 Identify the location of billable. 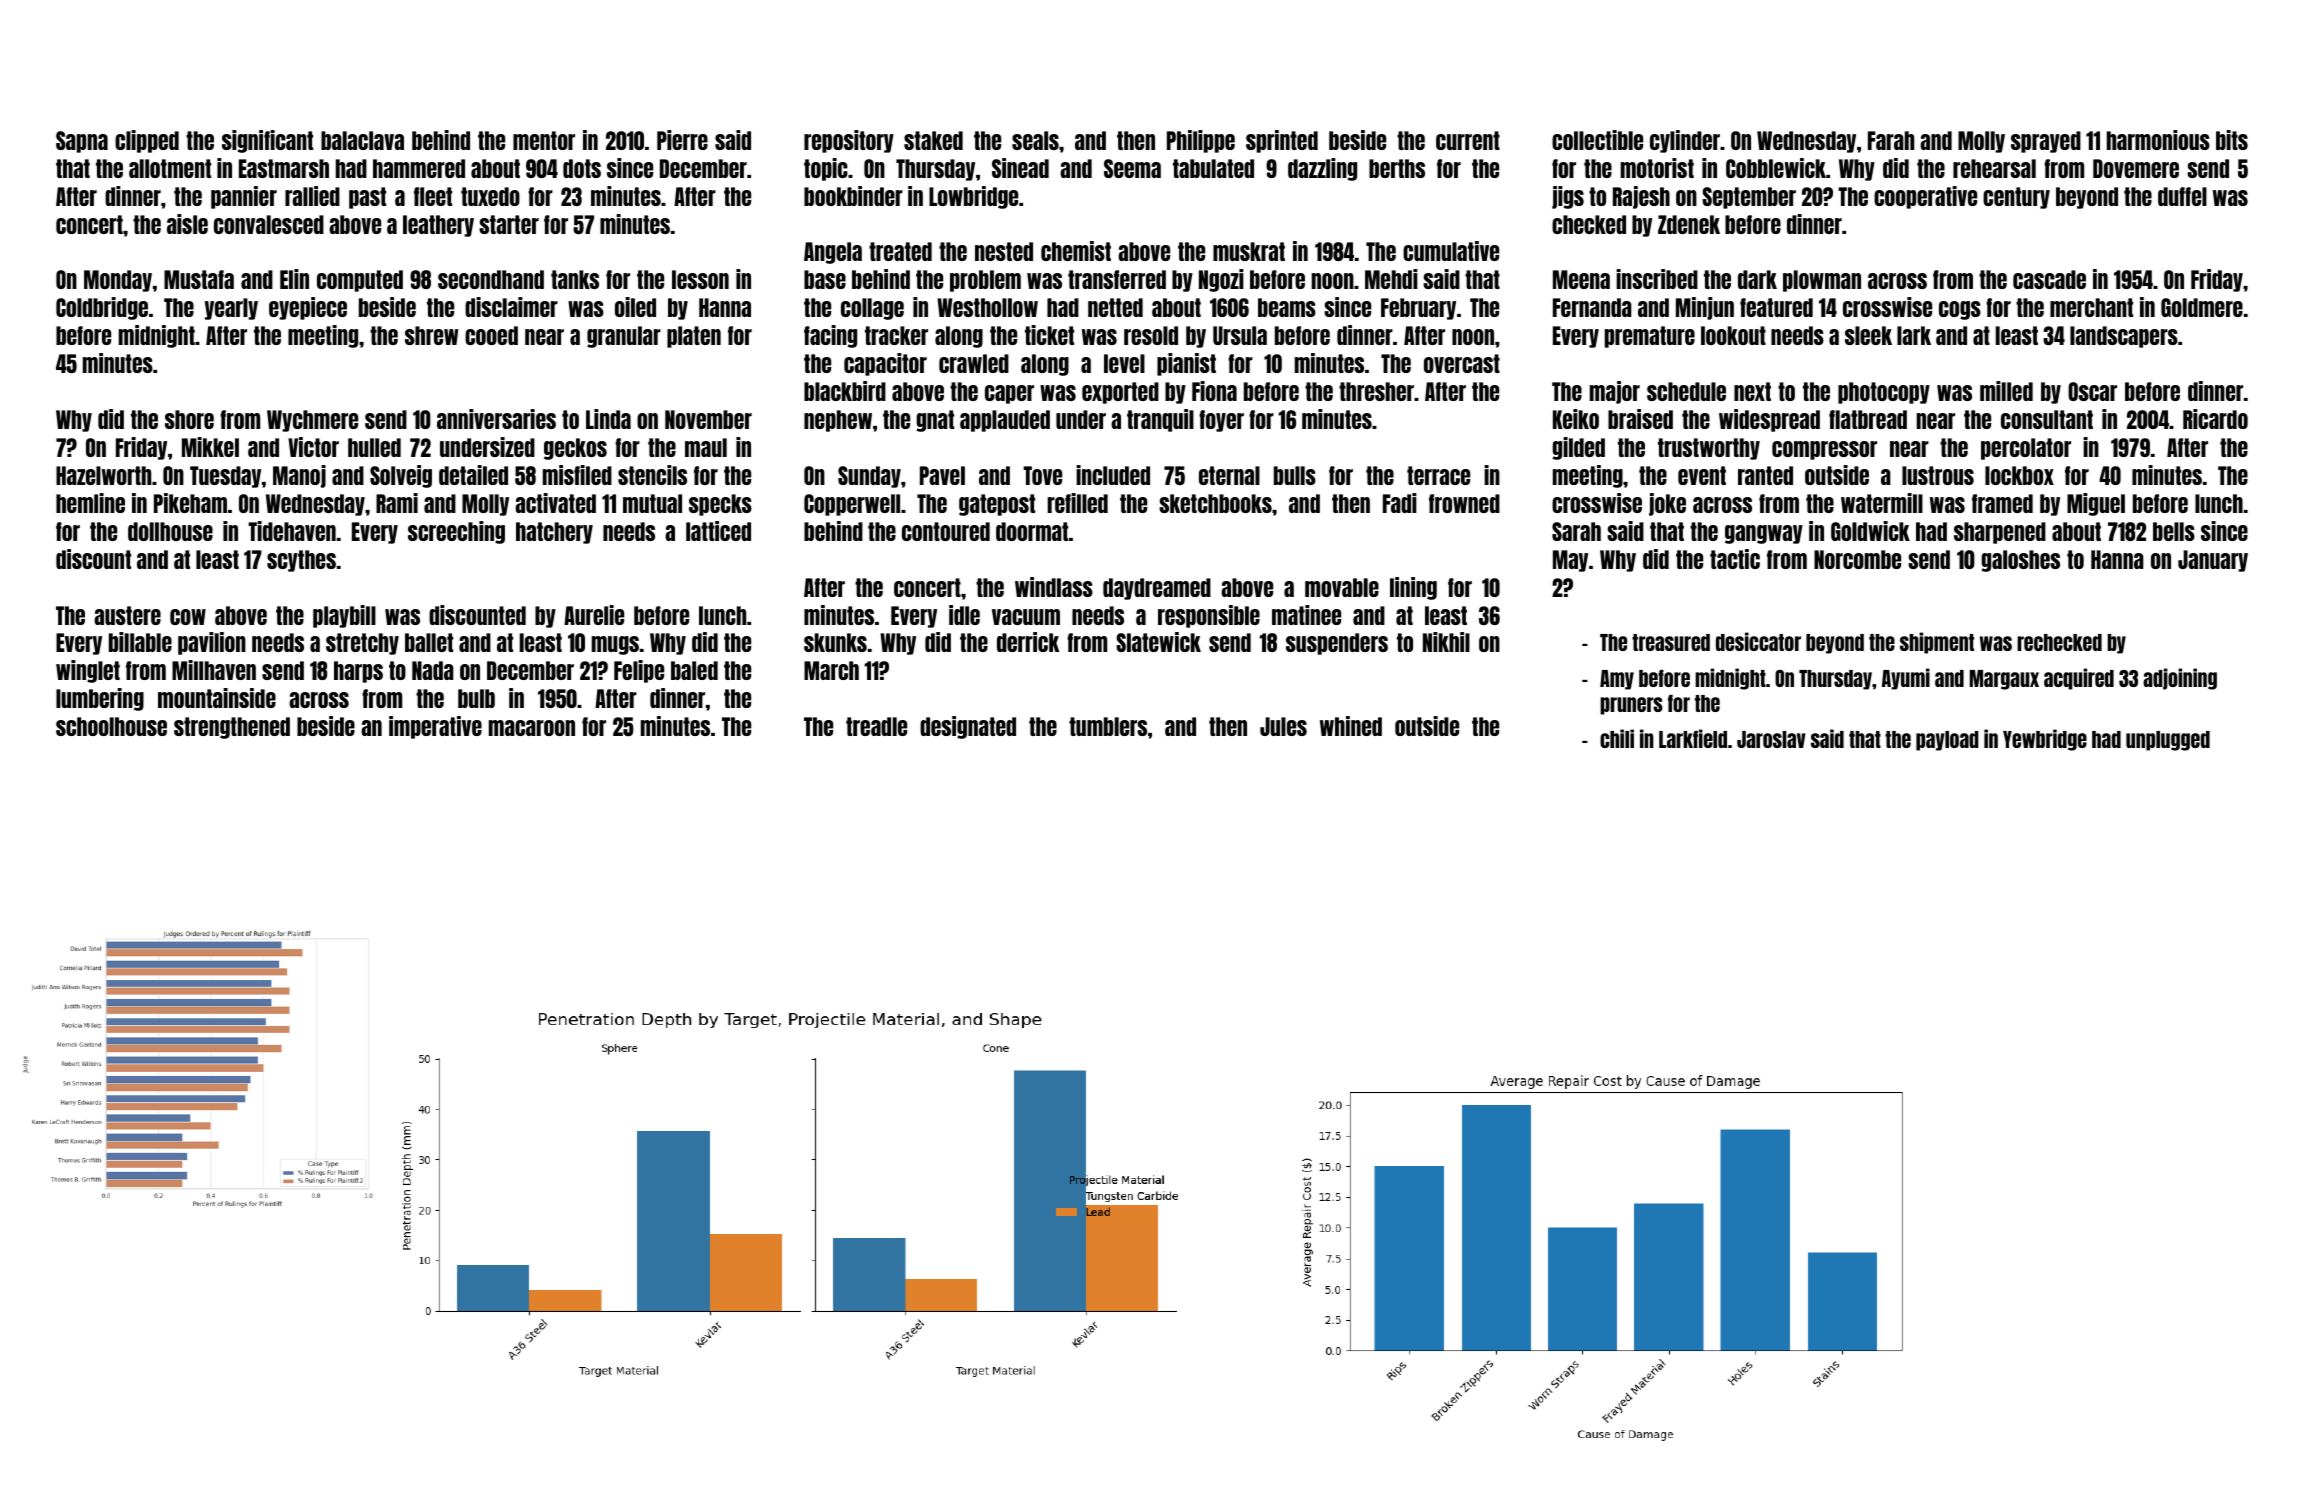
(140, 642).
